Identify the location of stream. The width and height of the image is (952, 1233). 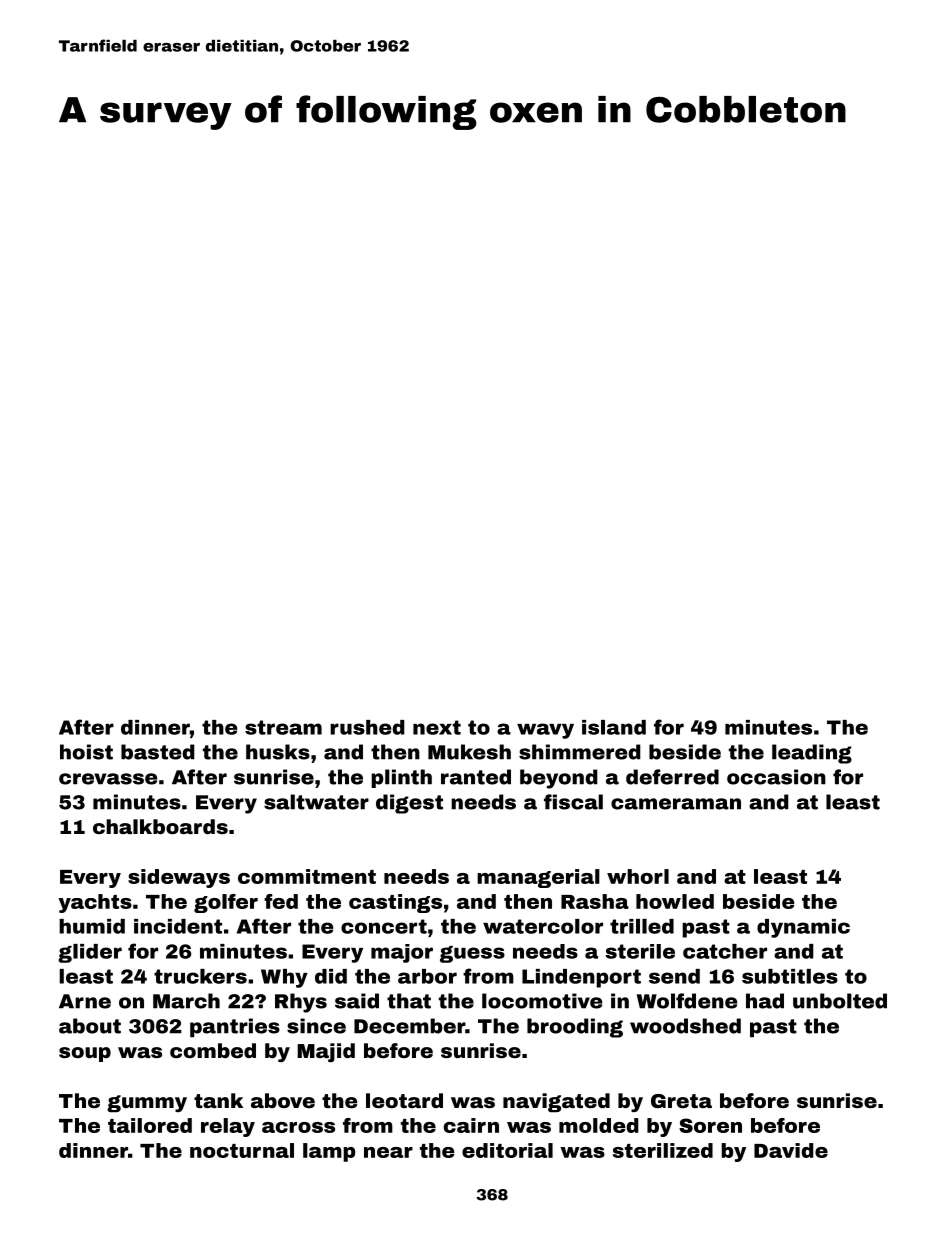
(283, 727).
